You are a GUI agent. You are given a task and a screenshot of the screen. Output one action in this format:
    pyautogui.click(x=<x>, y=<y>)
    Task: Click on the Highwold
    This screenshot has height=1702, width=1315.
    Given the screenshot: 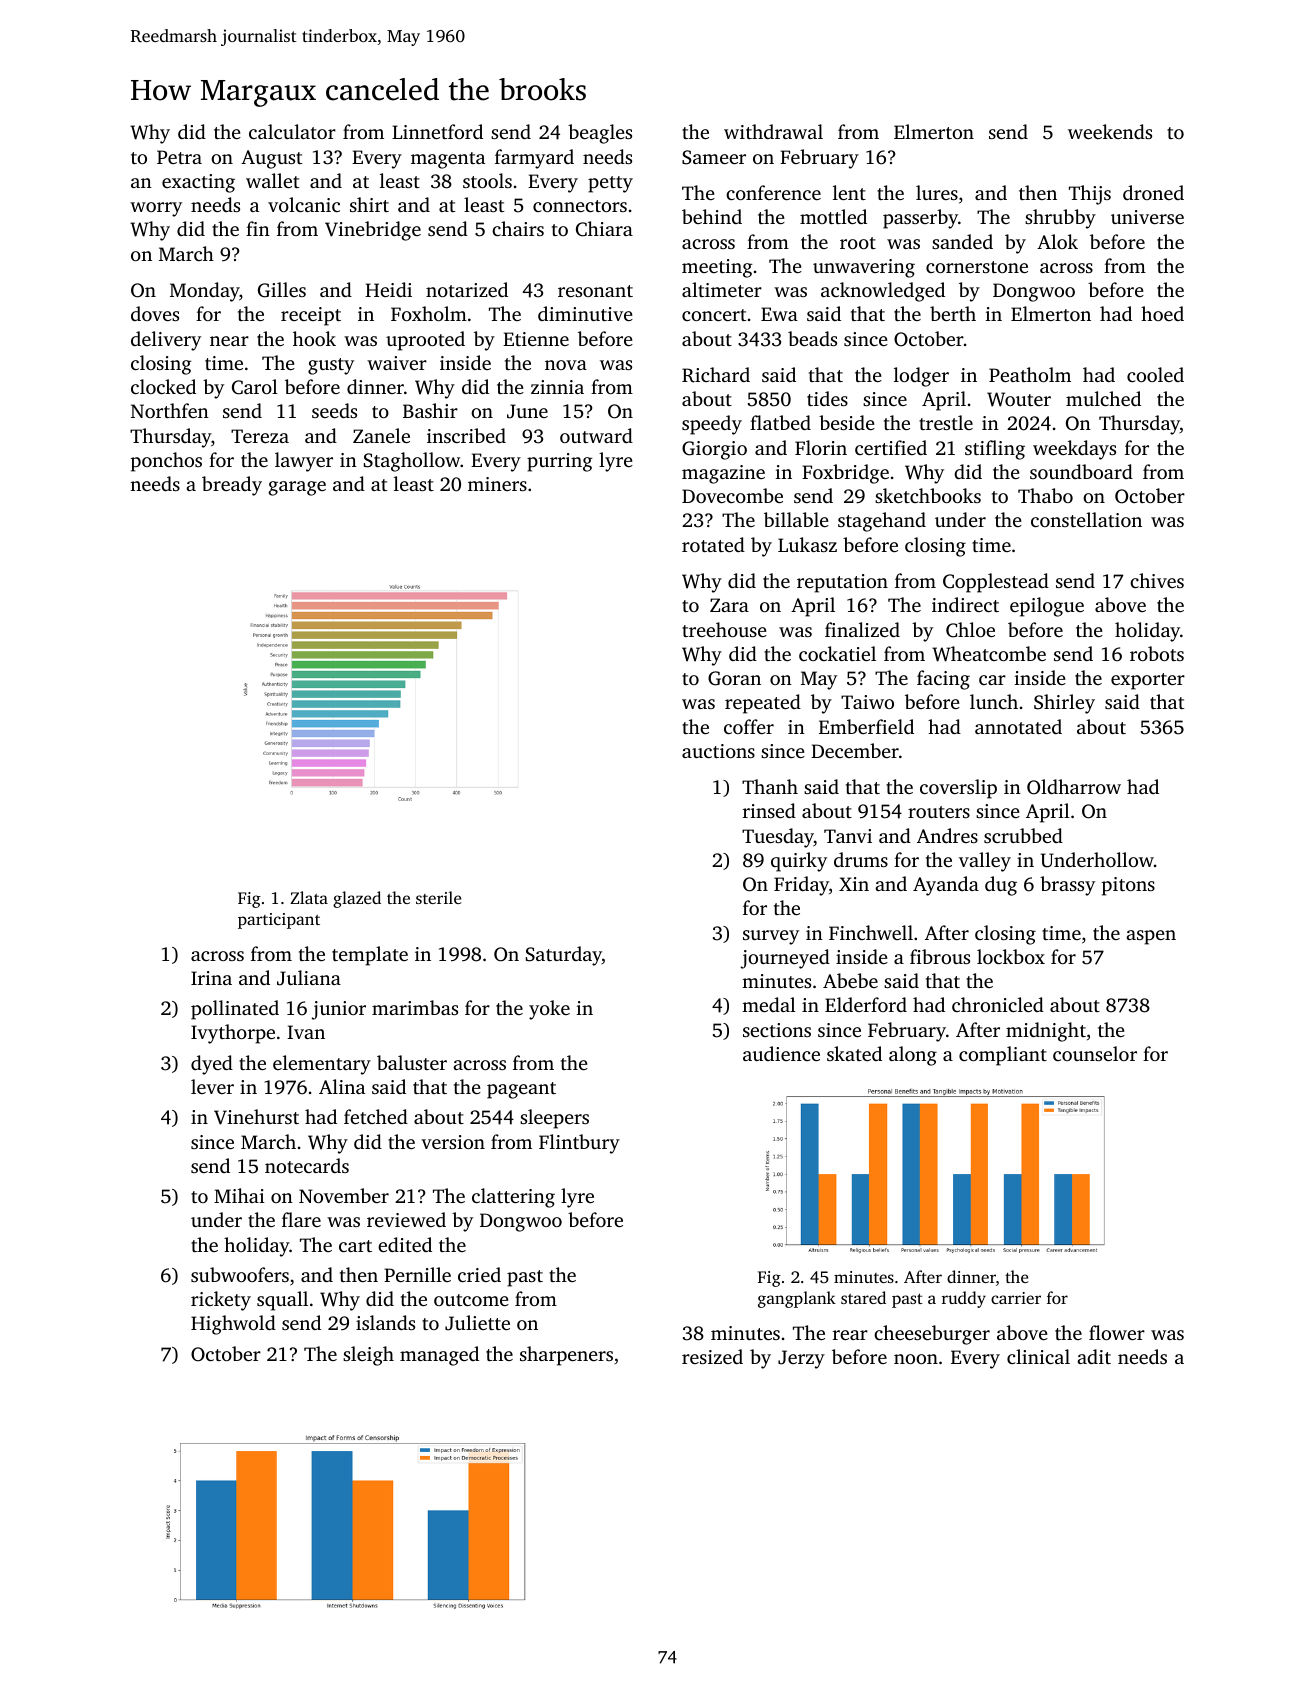 What is the action you would take?
    pyautogui.click(x=233, y=1325)
